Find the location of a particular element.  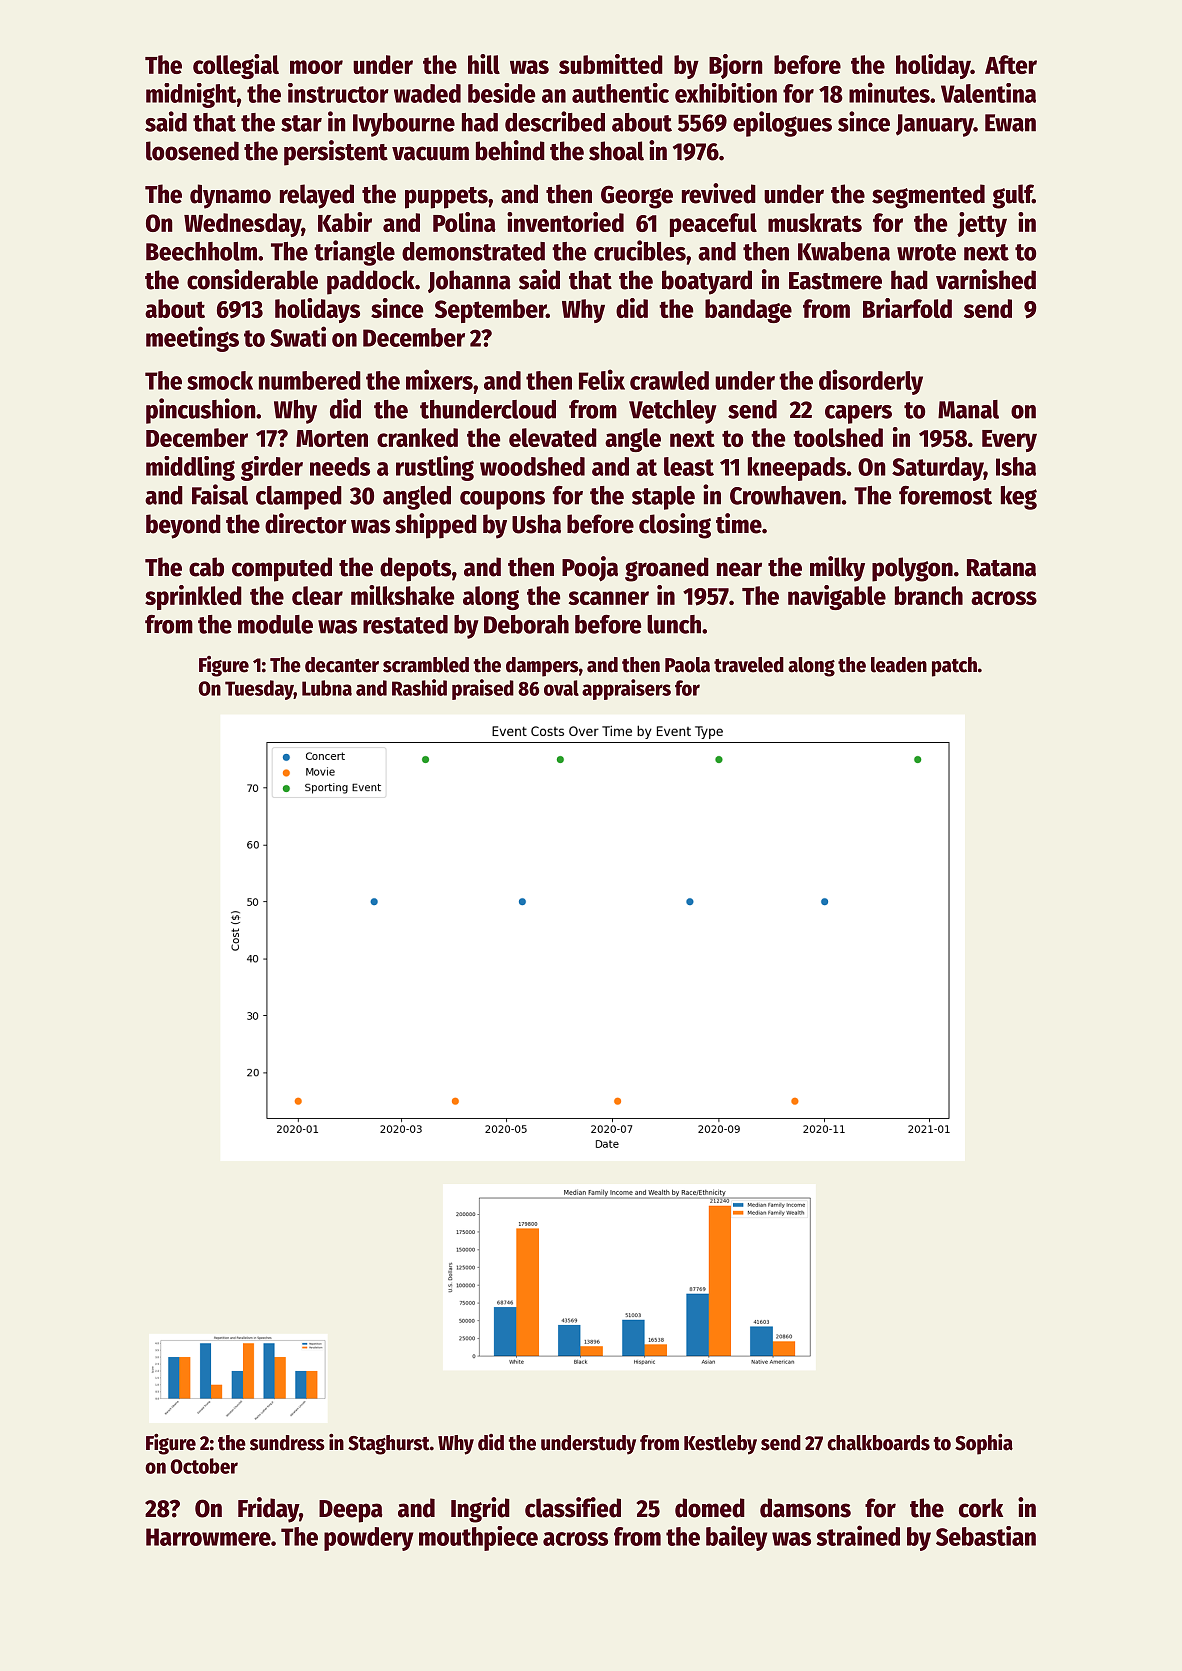

Sophia is located at coordinates (984, 1444).
